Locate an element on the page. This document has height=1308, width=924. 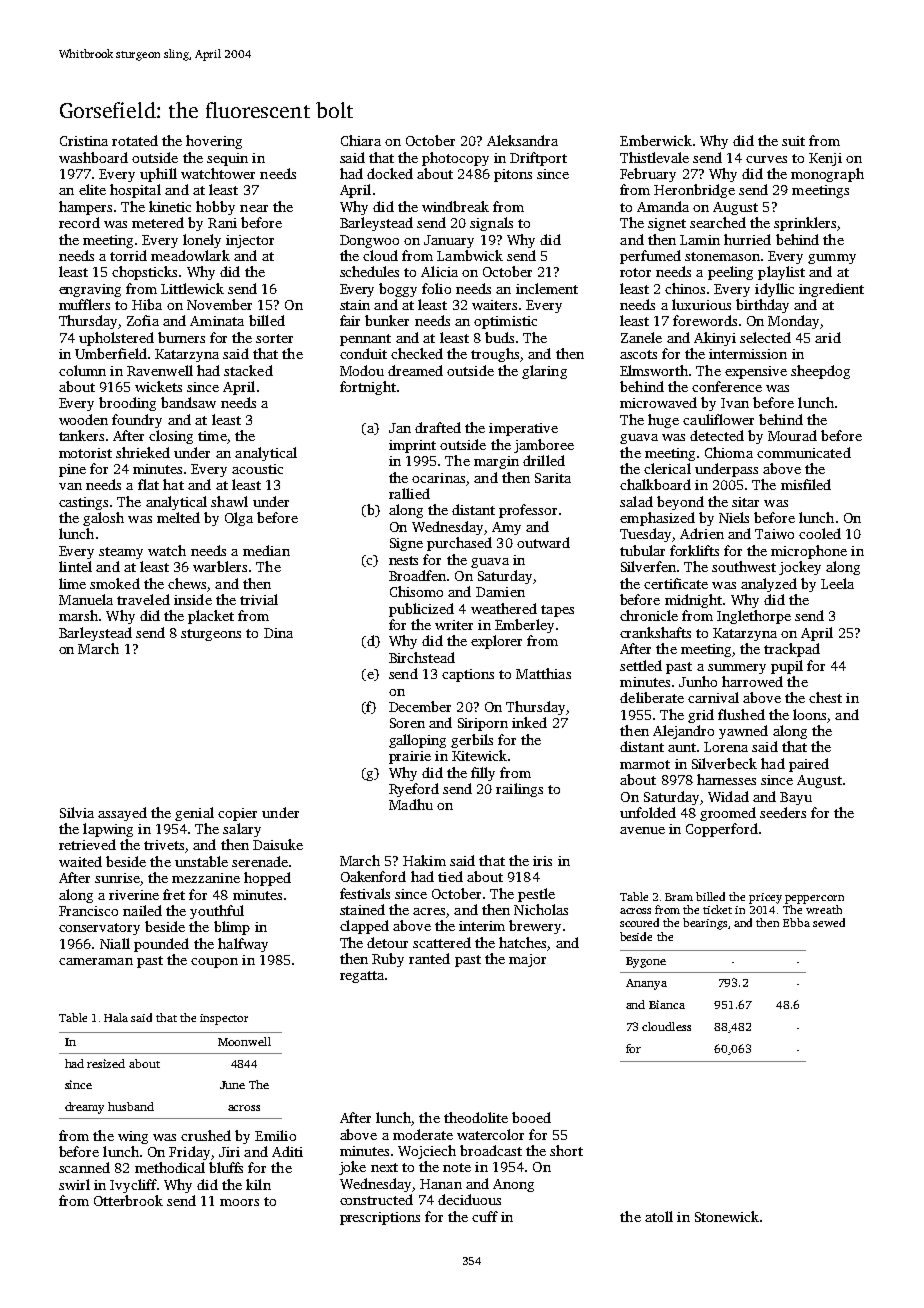
traveled is located at coordinates (143, 599).
